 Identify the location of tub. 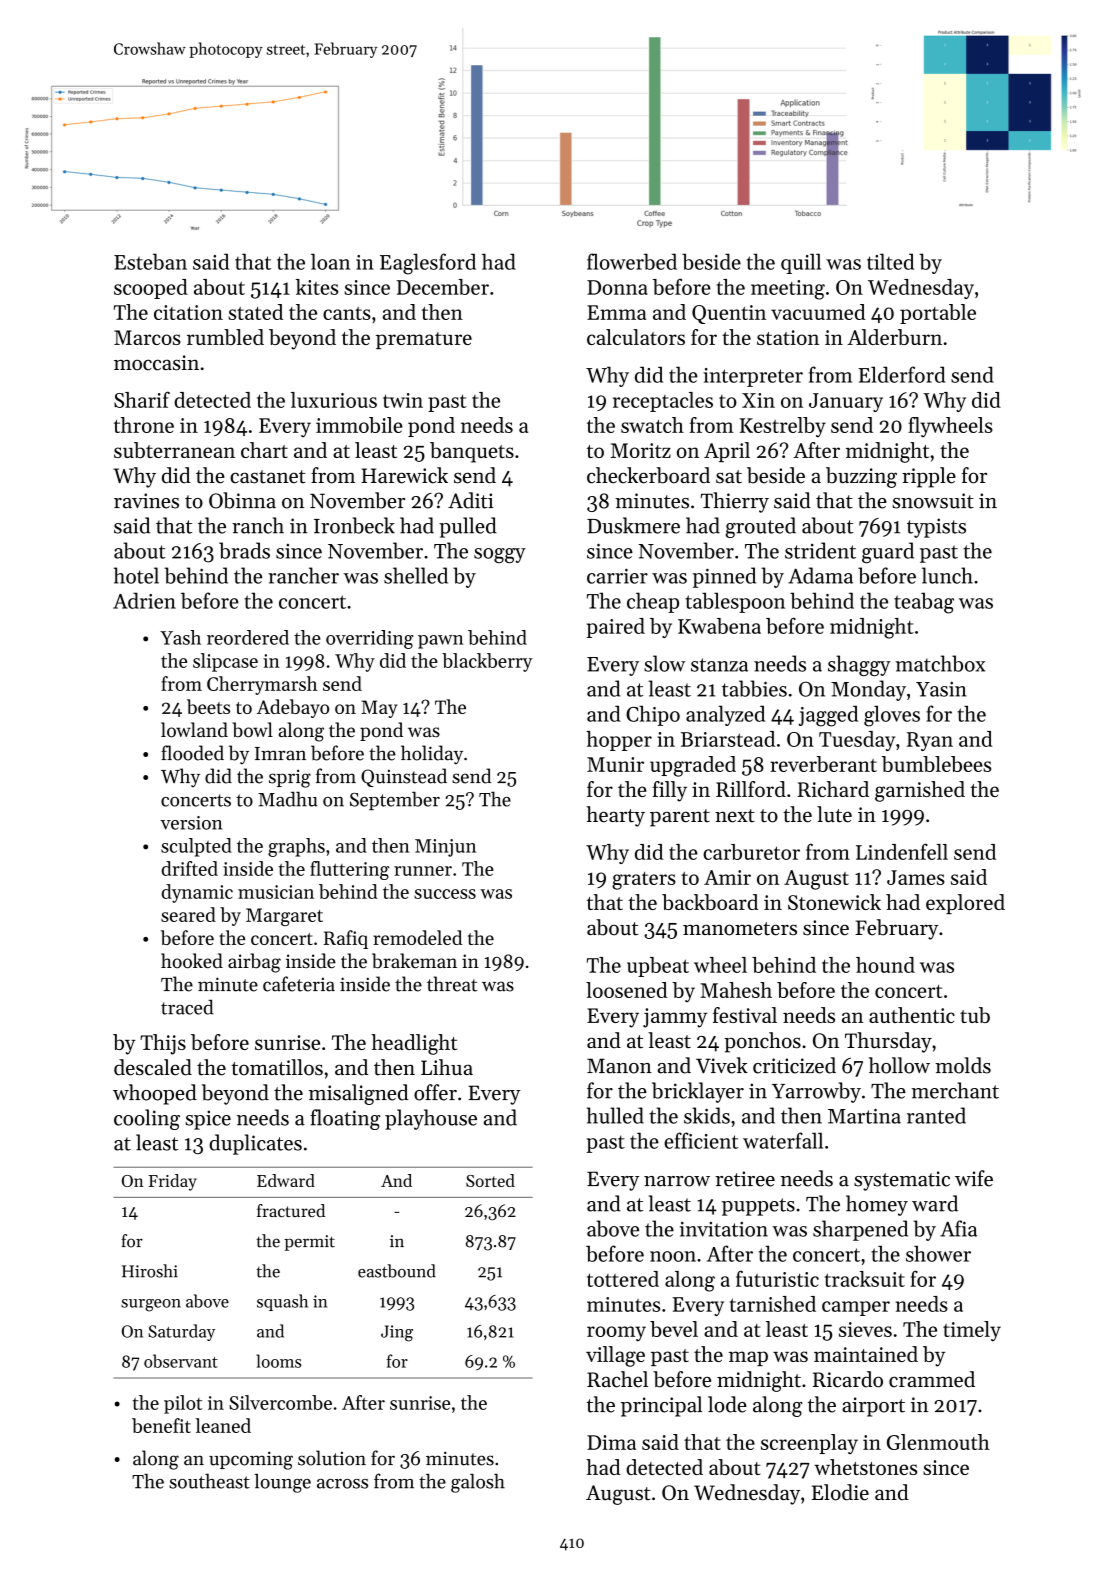
(975, 1015).
